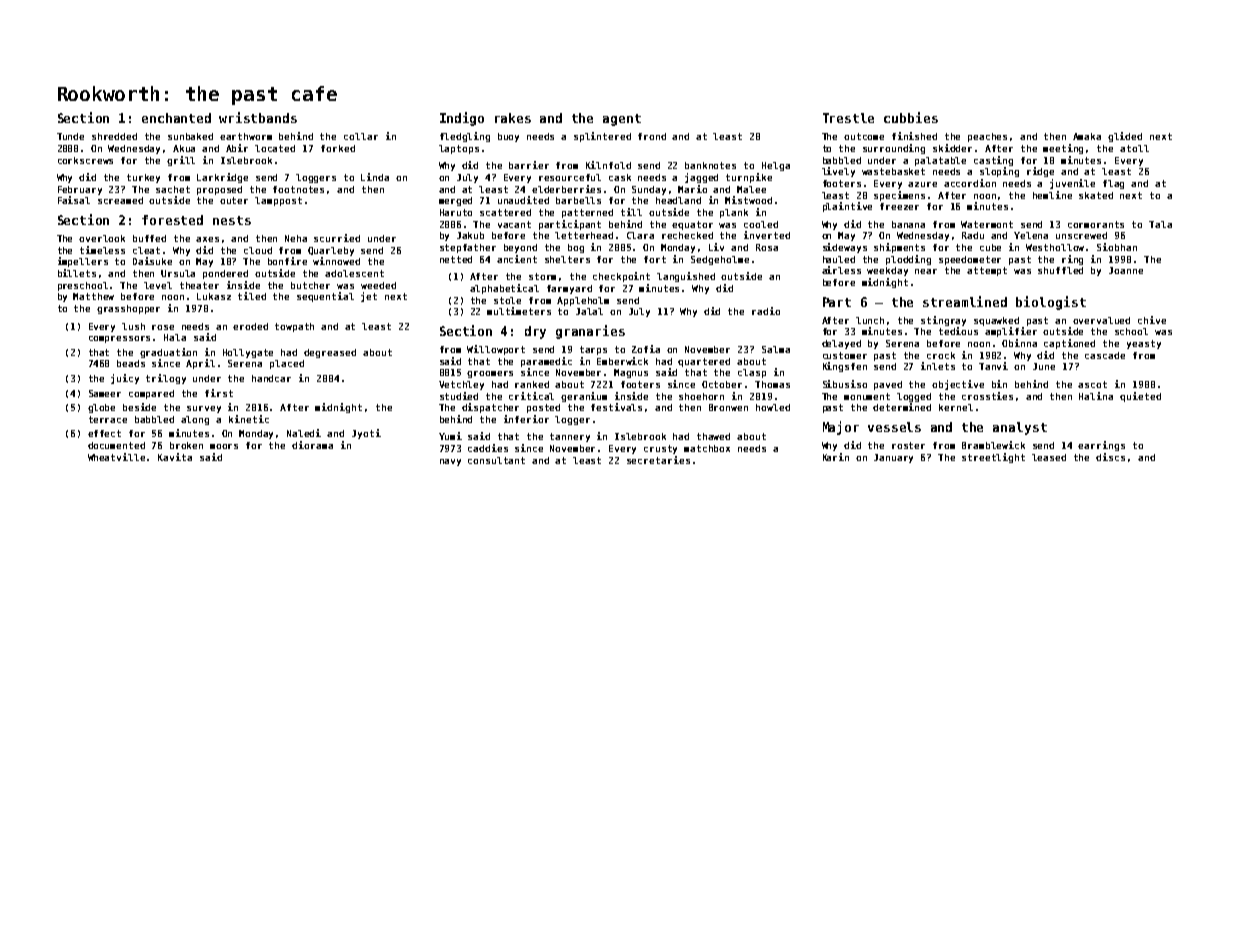 The height and width of the screenshot is (952, 1233). I want to click on Helga, so click(776, 166).
